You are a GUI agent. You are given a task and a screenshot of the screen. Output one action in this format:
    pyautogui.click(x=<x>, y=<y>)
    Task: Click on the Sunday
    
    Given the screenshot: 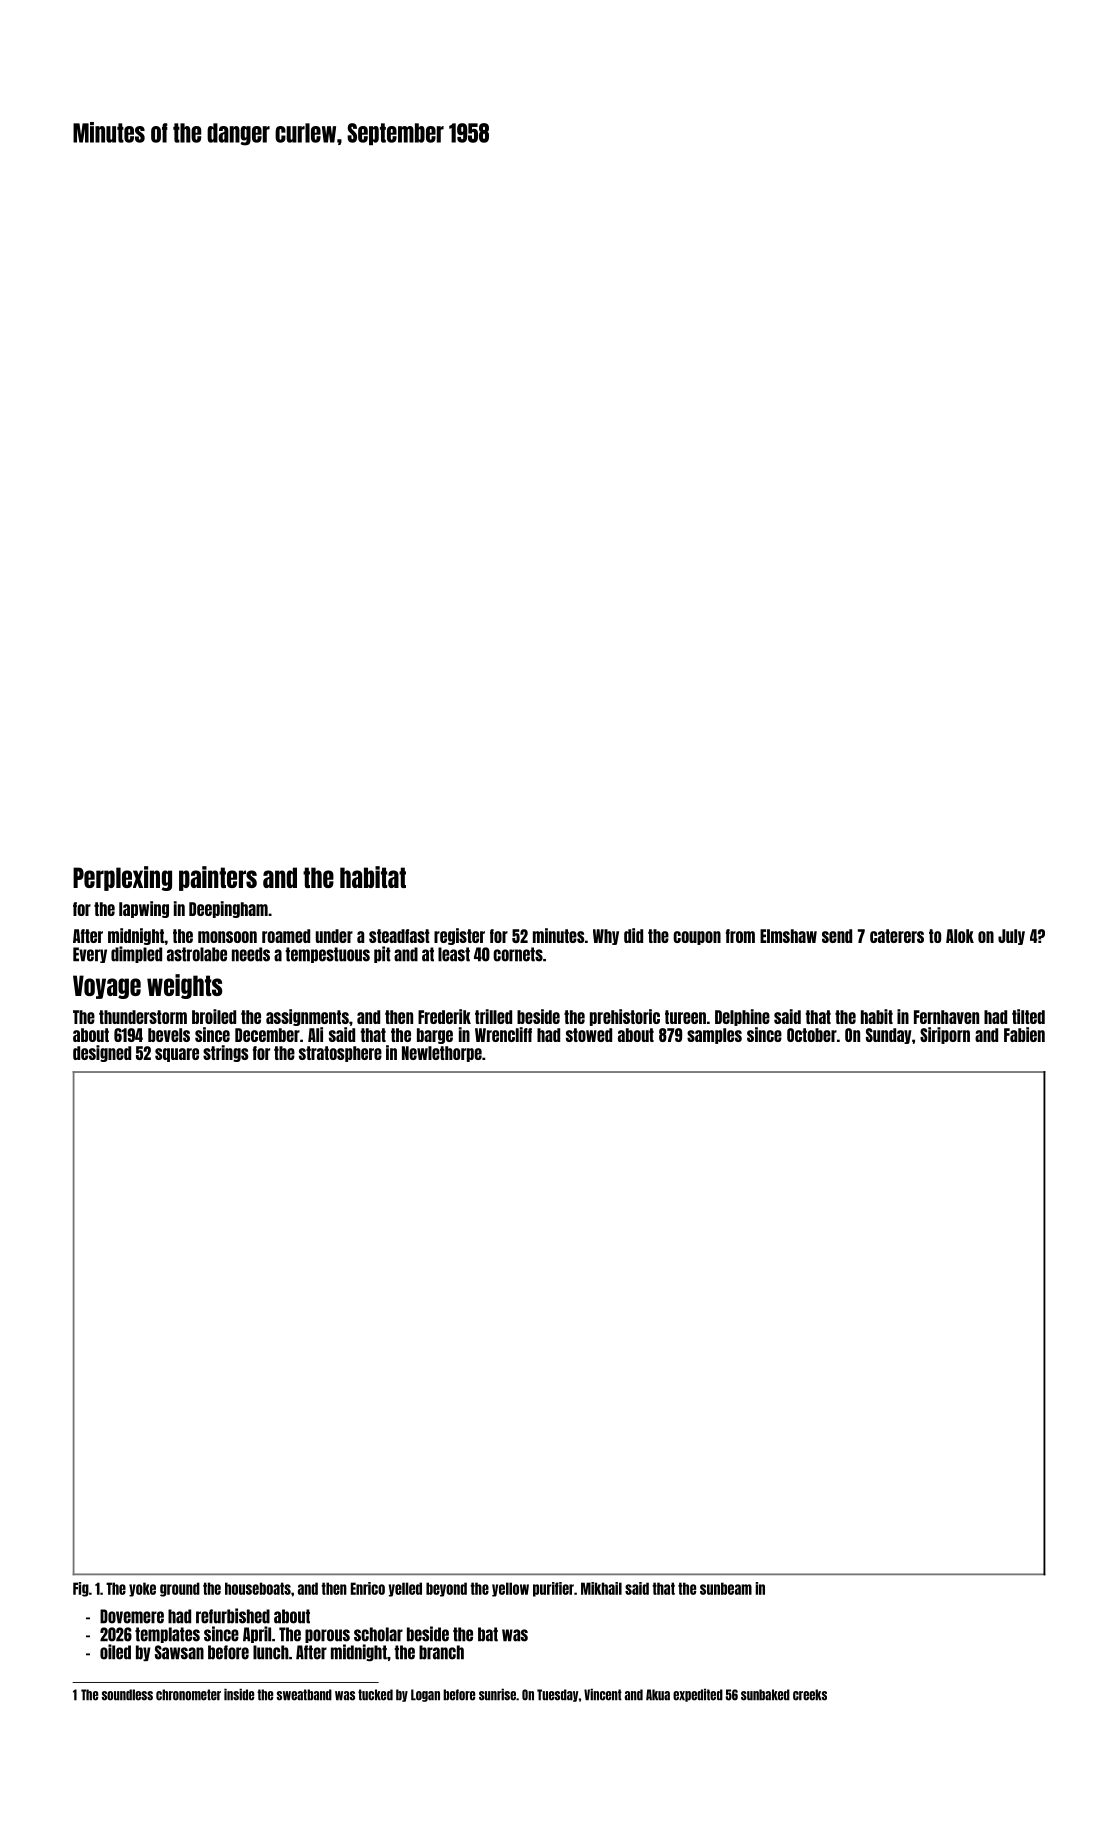 What is the action you would take?
    pyautogui.click(x=889, y=1036)
